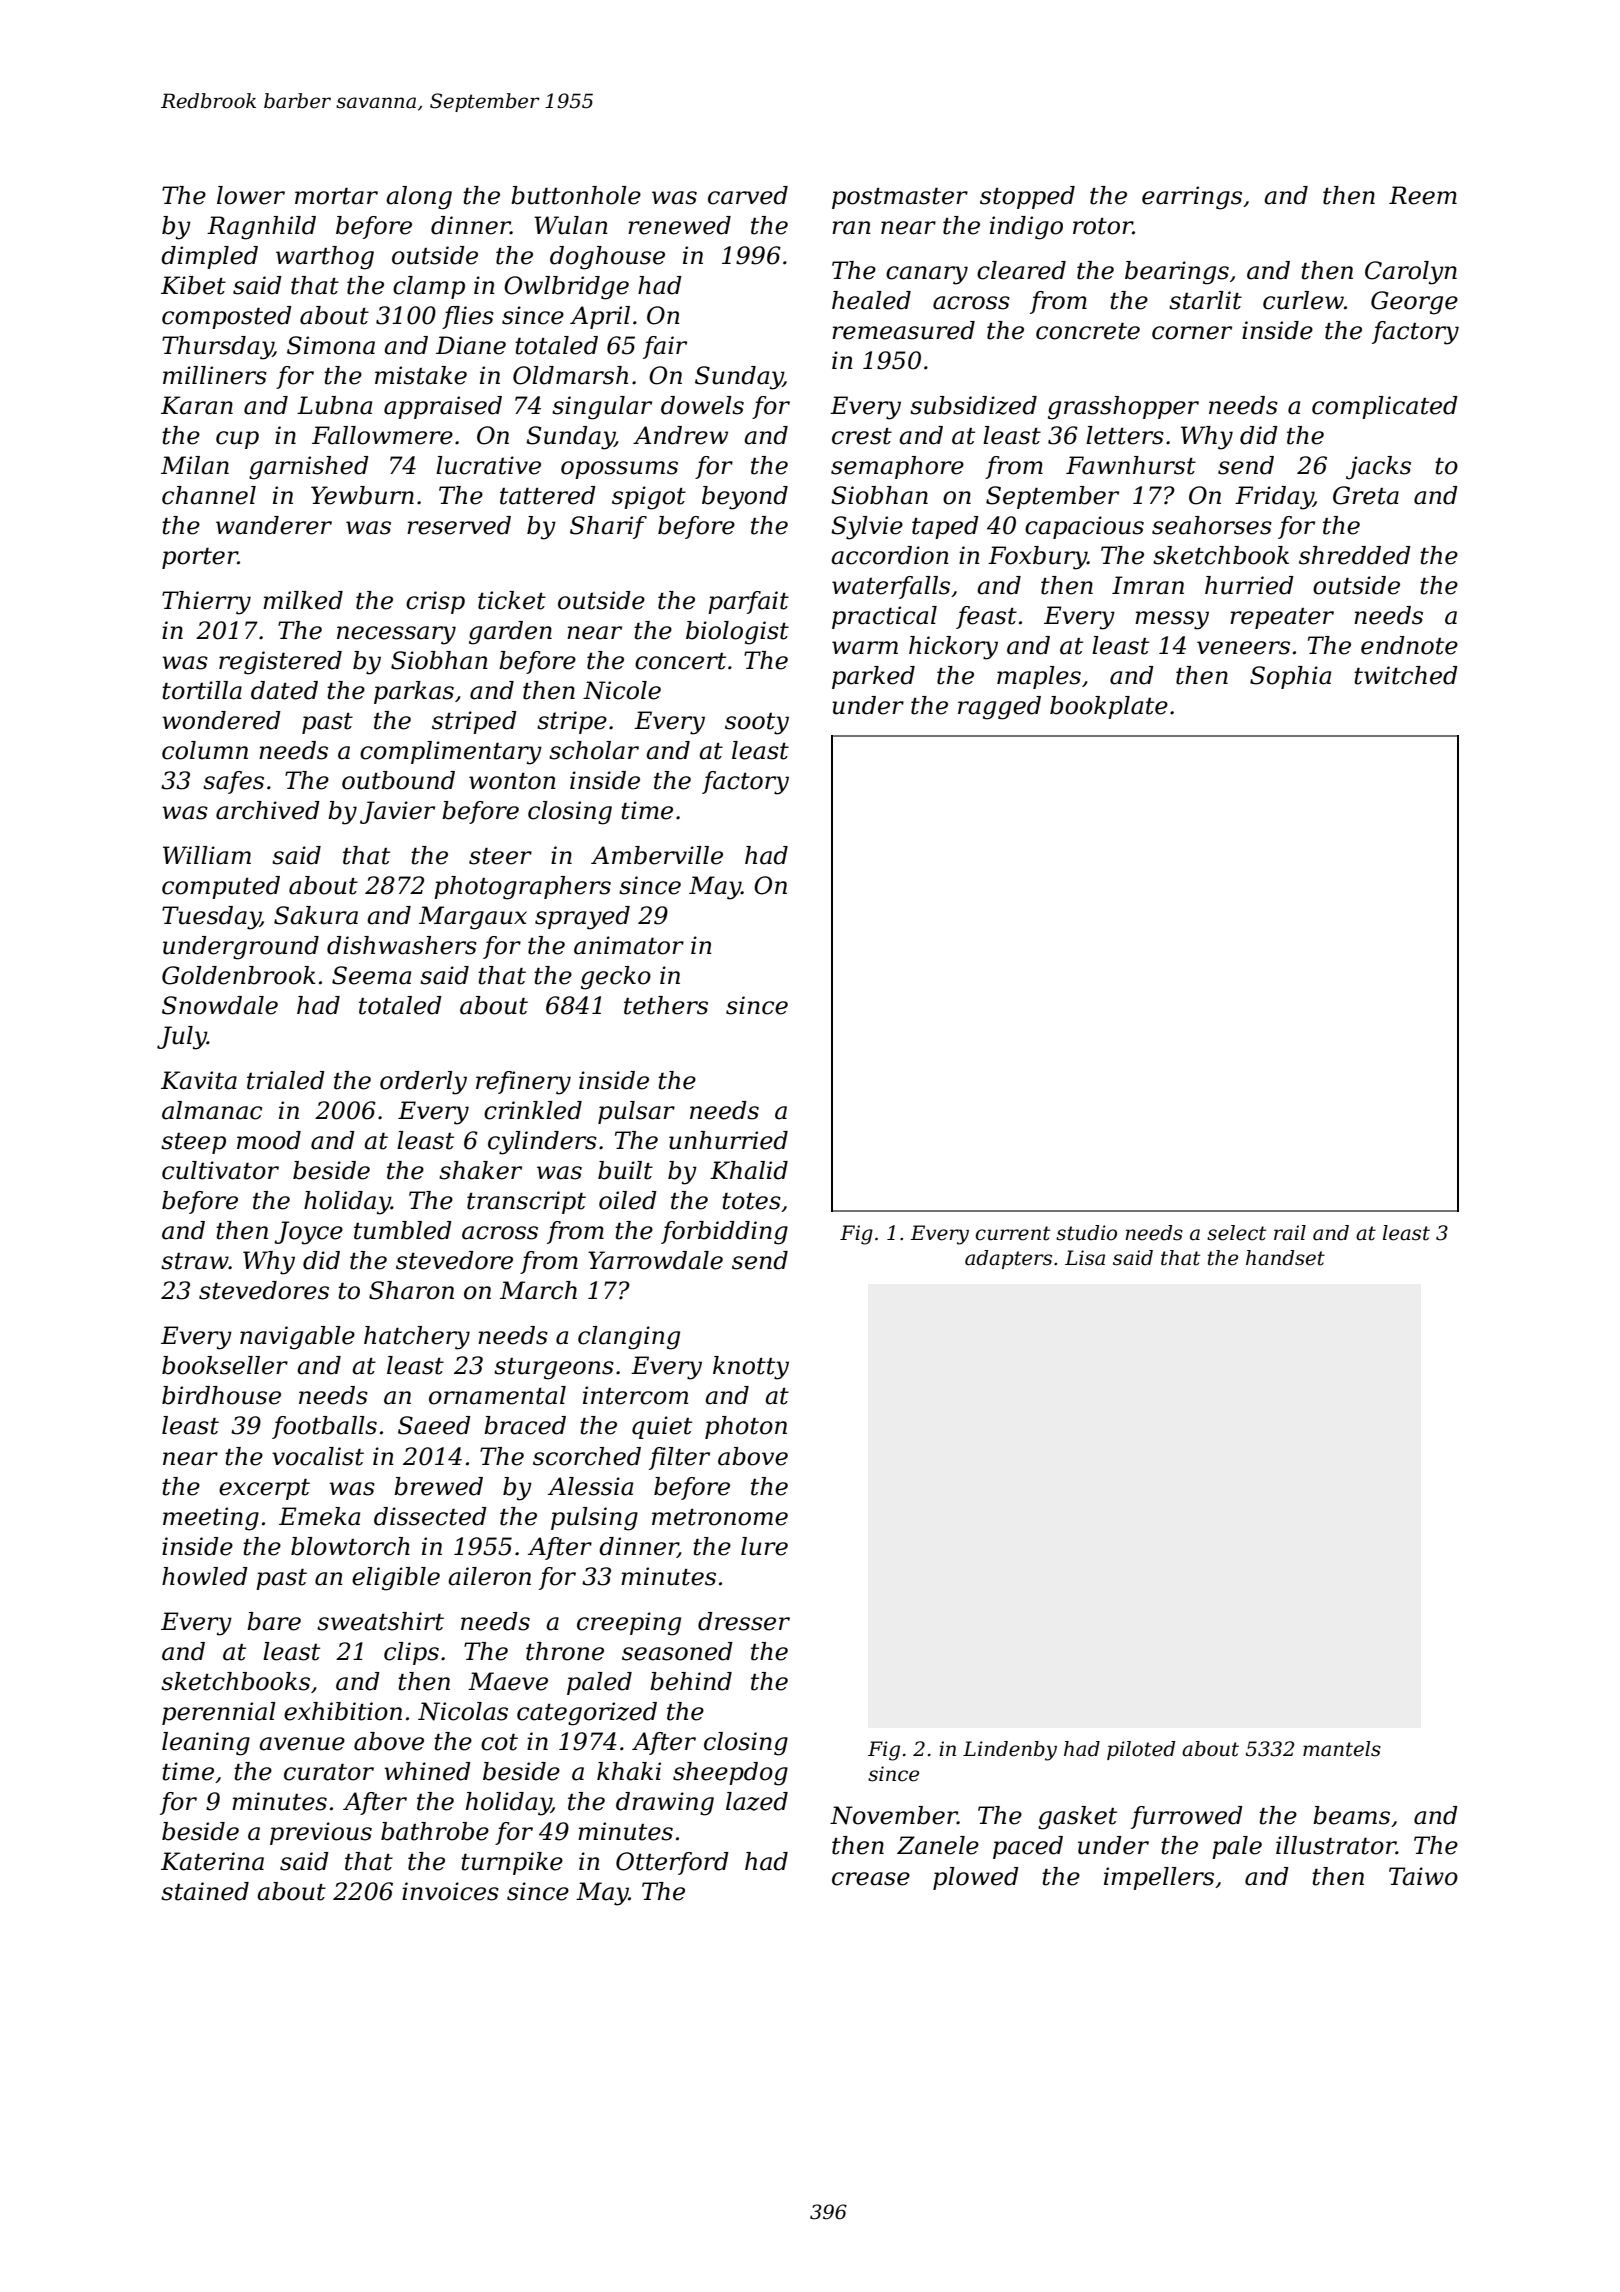 The height and width of the screenshot is (2292, 1620). I want to click on bookplate, so click(1109, 707).
